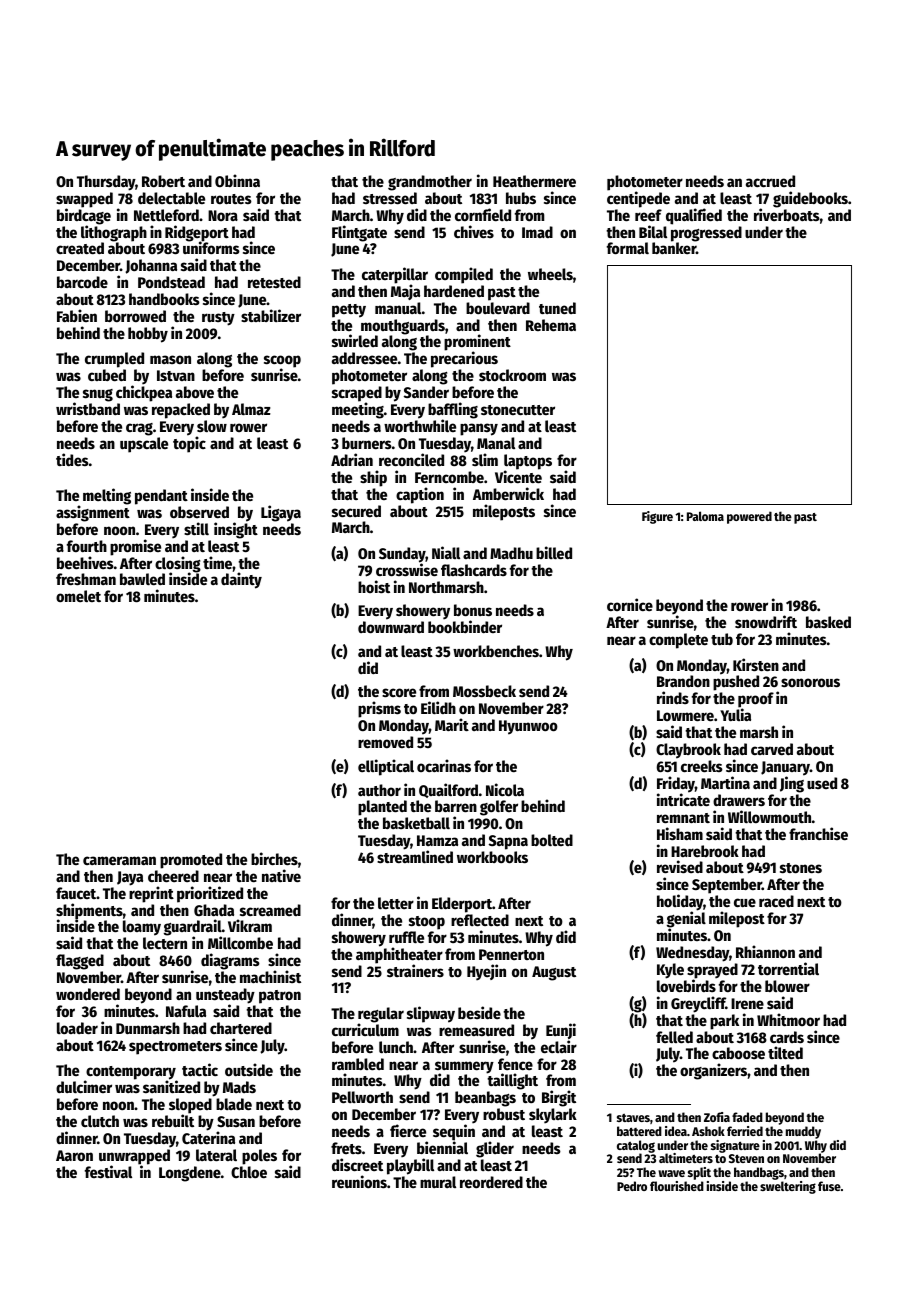  I want to click on stressed, so click(390, 198).
